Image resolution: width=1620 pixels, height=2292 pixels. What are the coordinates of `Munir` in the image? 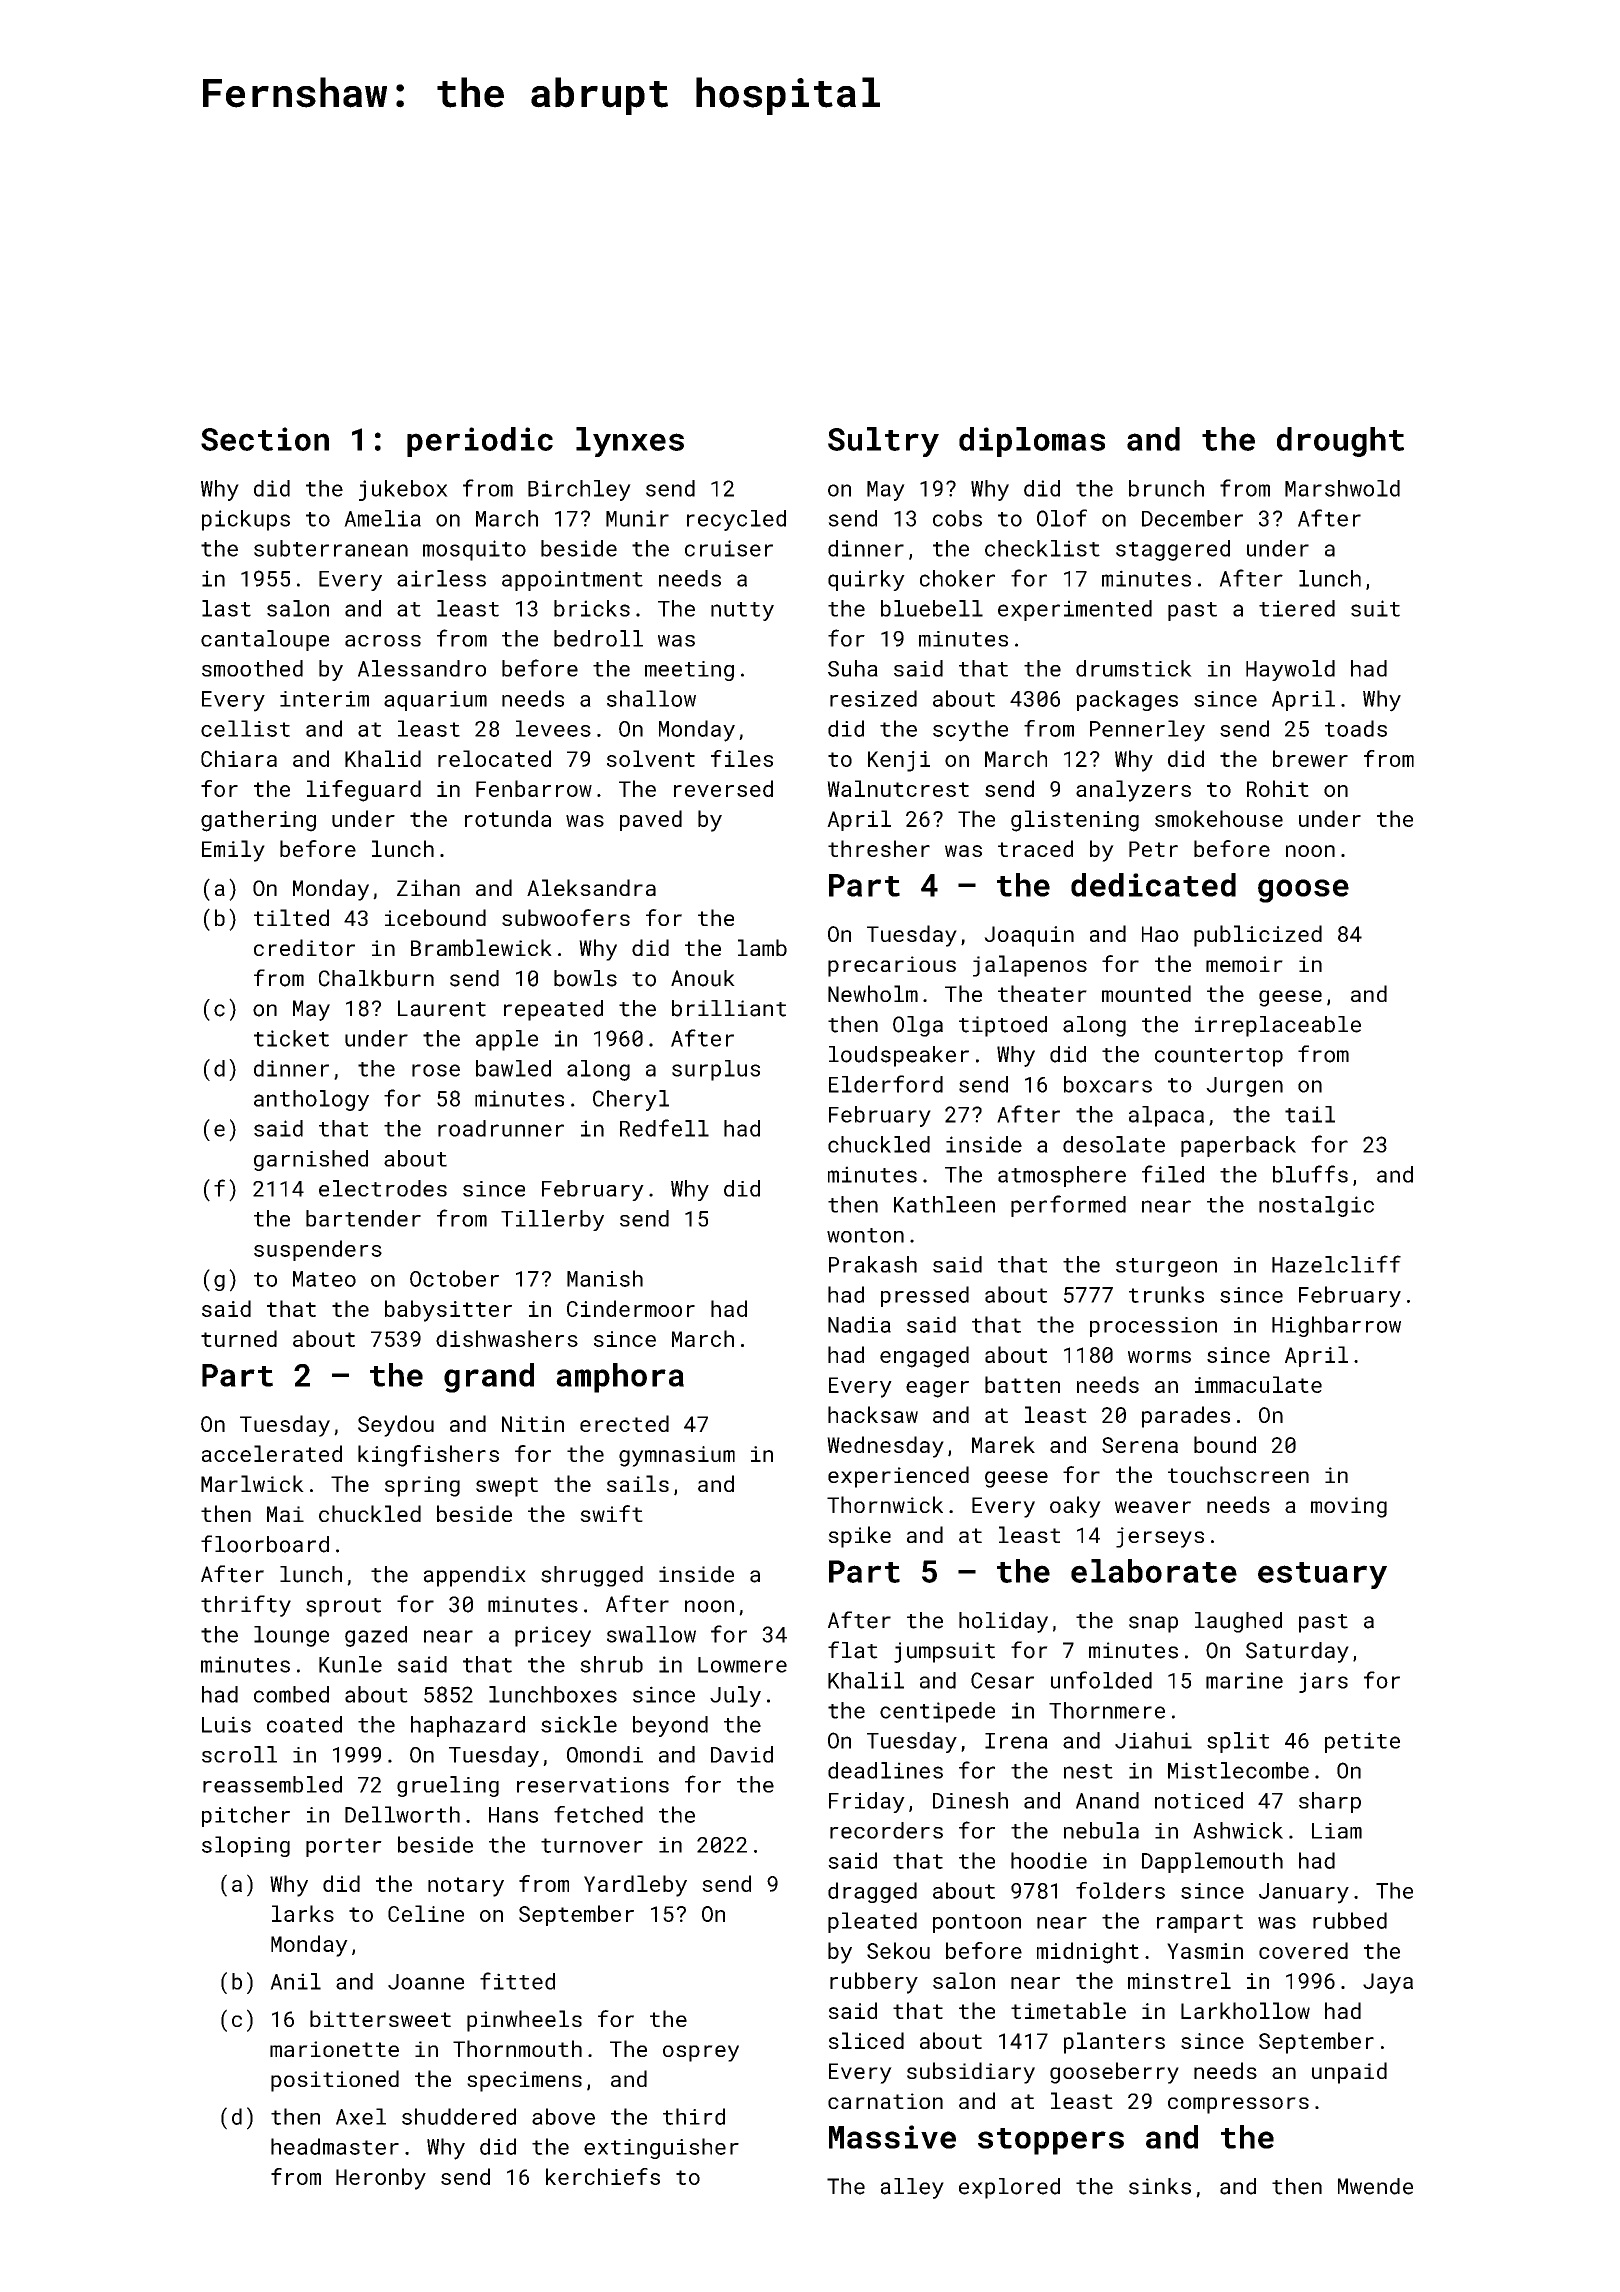 It's located at (637, 518).
